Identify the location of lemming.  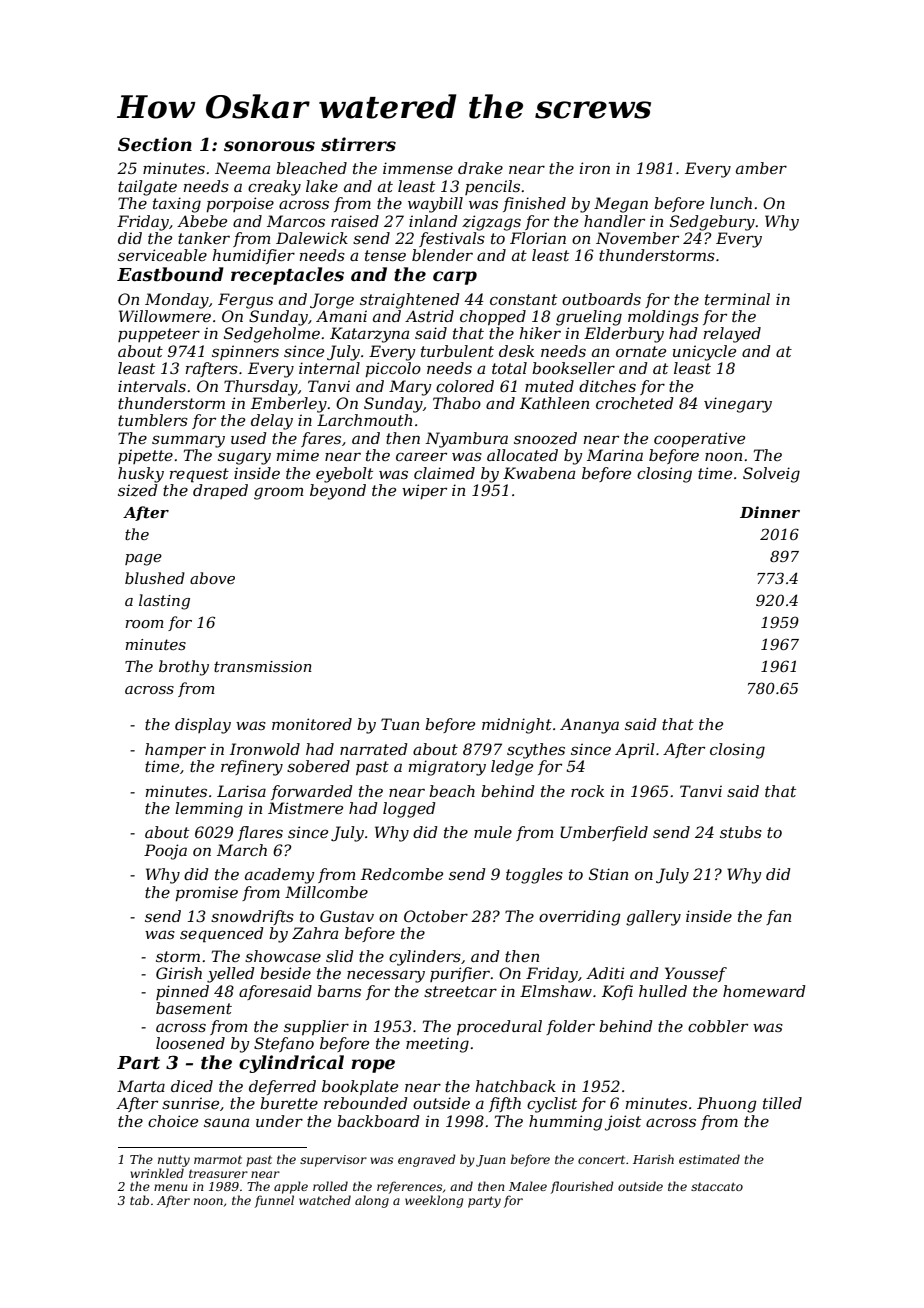
(209, 810).
